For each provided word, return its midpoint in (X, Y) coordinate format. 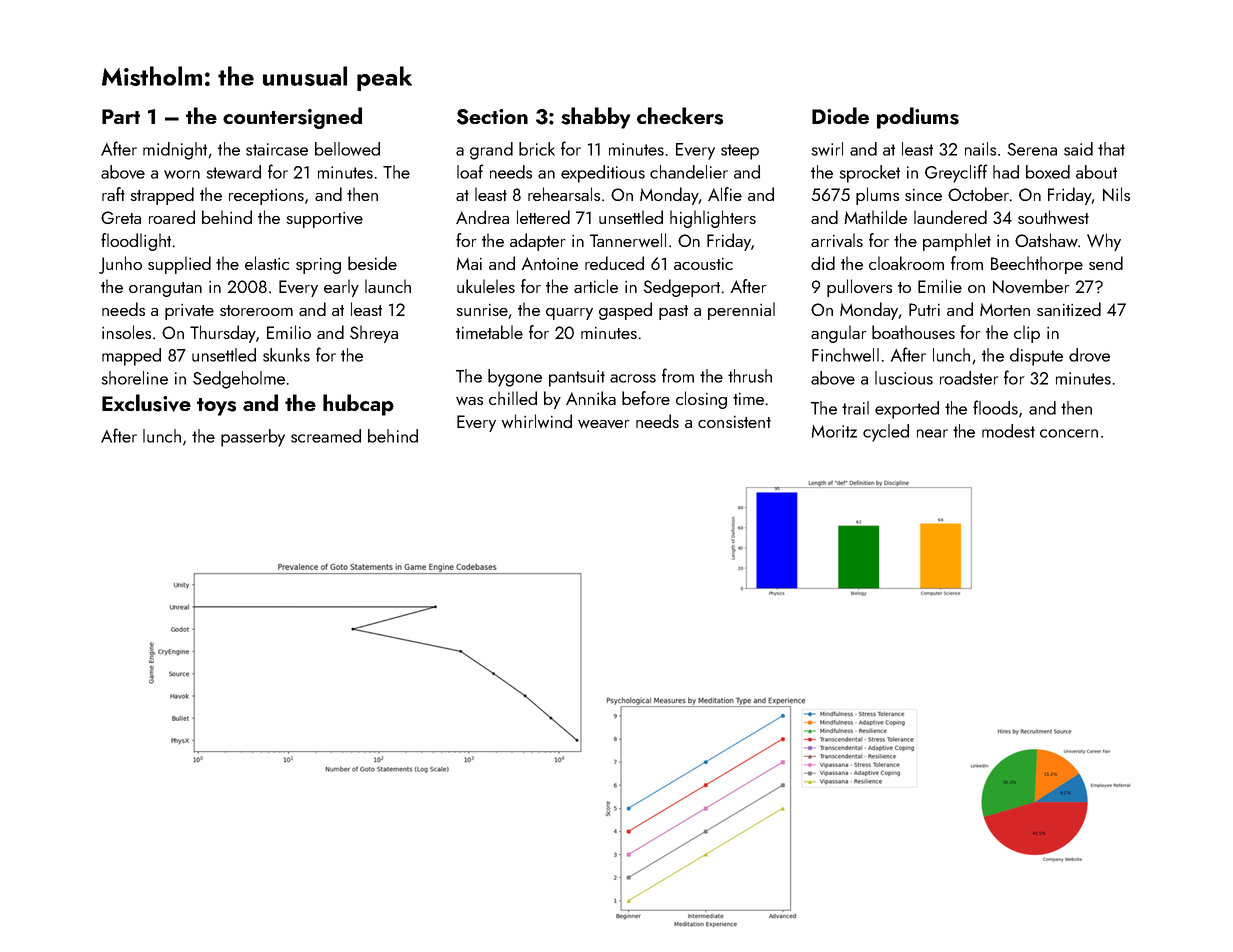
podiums (918, 118)
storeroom (256, 310)
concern (1069, 433)
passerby (253, 438)
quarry (569, 314)
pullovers (859, 288)
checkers (680, 116)
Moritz (834, 431)
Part (121, 116)
